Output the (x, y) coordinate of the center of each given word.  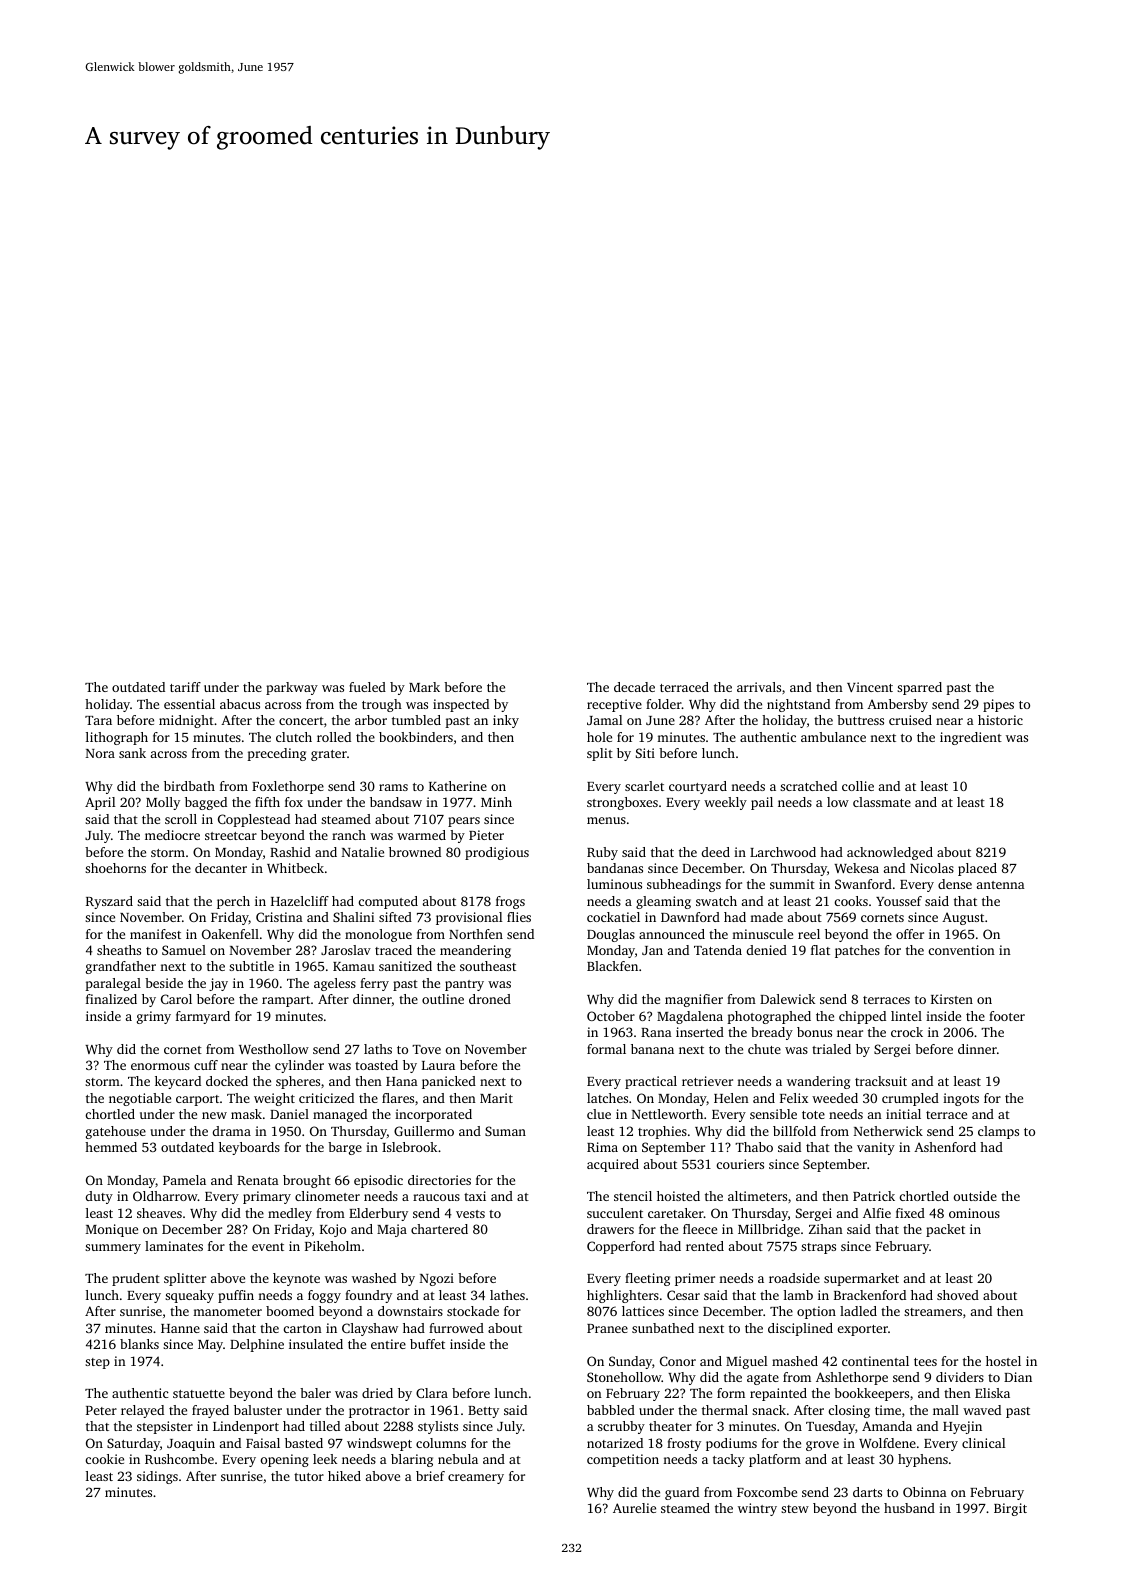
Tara (98, 720)
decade (634, 687)
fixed (910, 1213)
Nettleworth (667, 1114)
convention (962, 950)
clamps (998, 1132)
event (268, 1247)
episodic (378, 1181)
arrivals (759, 687)
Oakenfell (230, 934)
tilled (325, 1426)
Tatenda (718, 950)
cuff (206, 1065)
